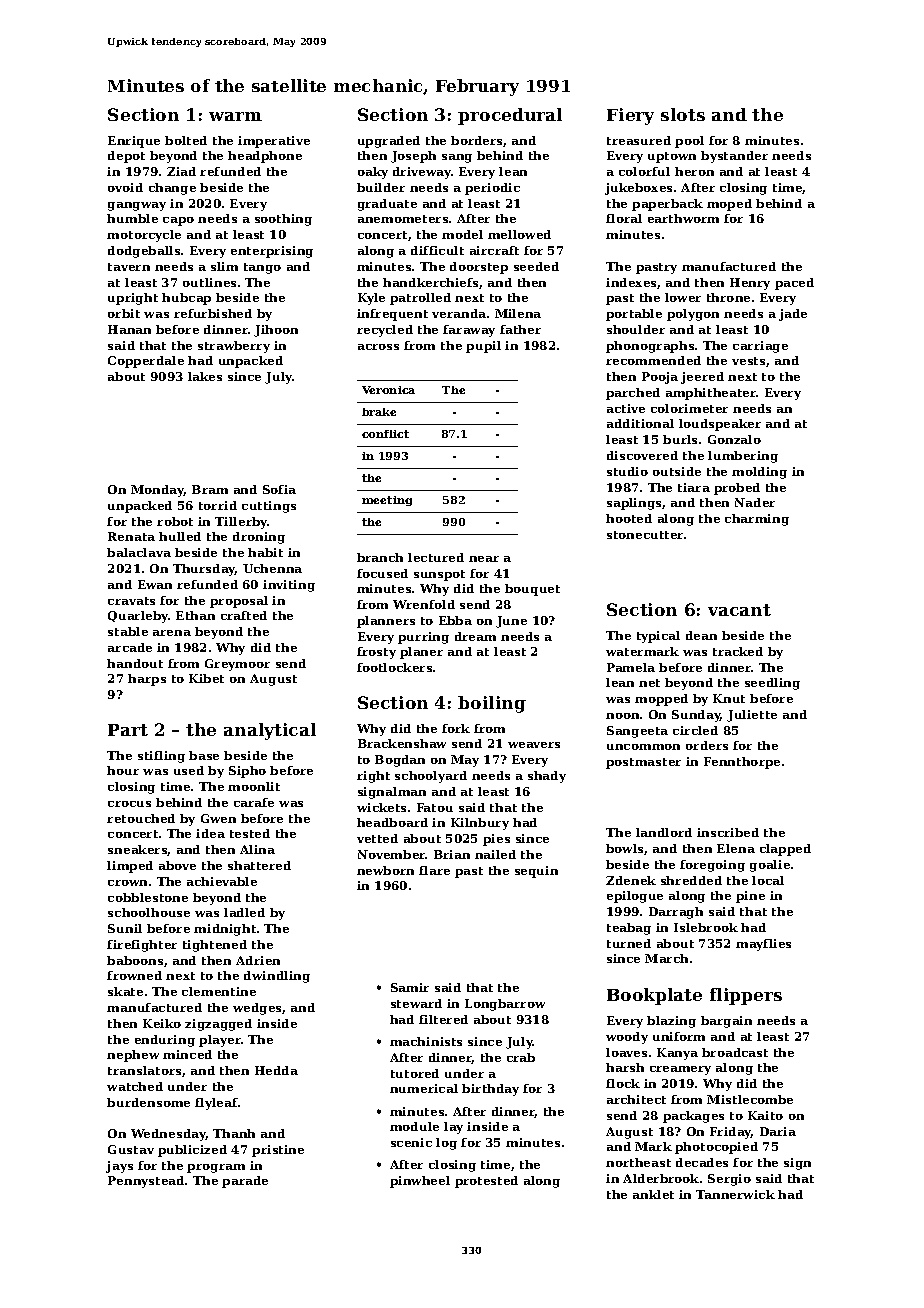  Describe the element at coordinates (667, 205) in the screenshot. I see `paperback` at that location.
